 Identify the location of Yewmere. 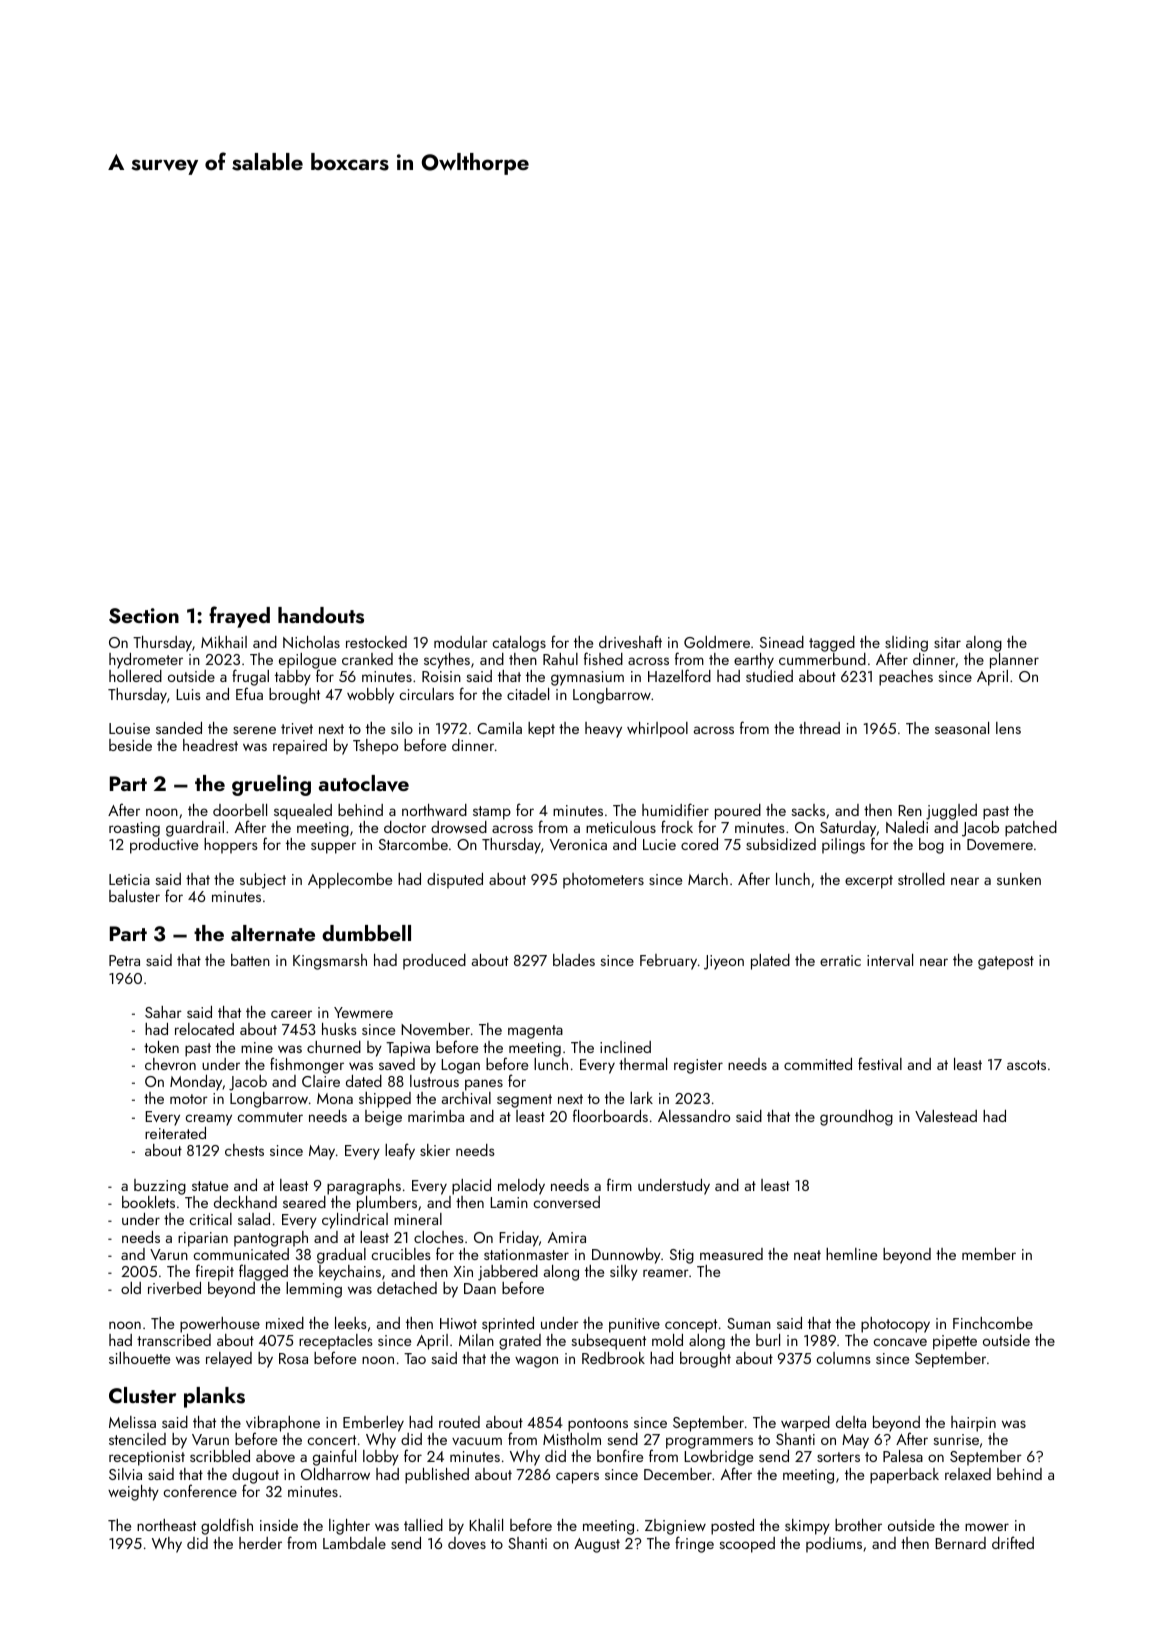
(363, 1012).
